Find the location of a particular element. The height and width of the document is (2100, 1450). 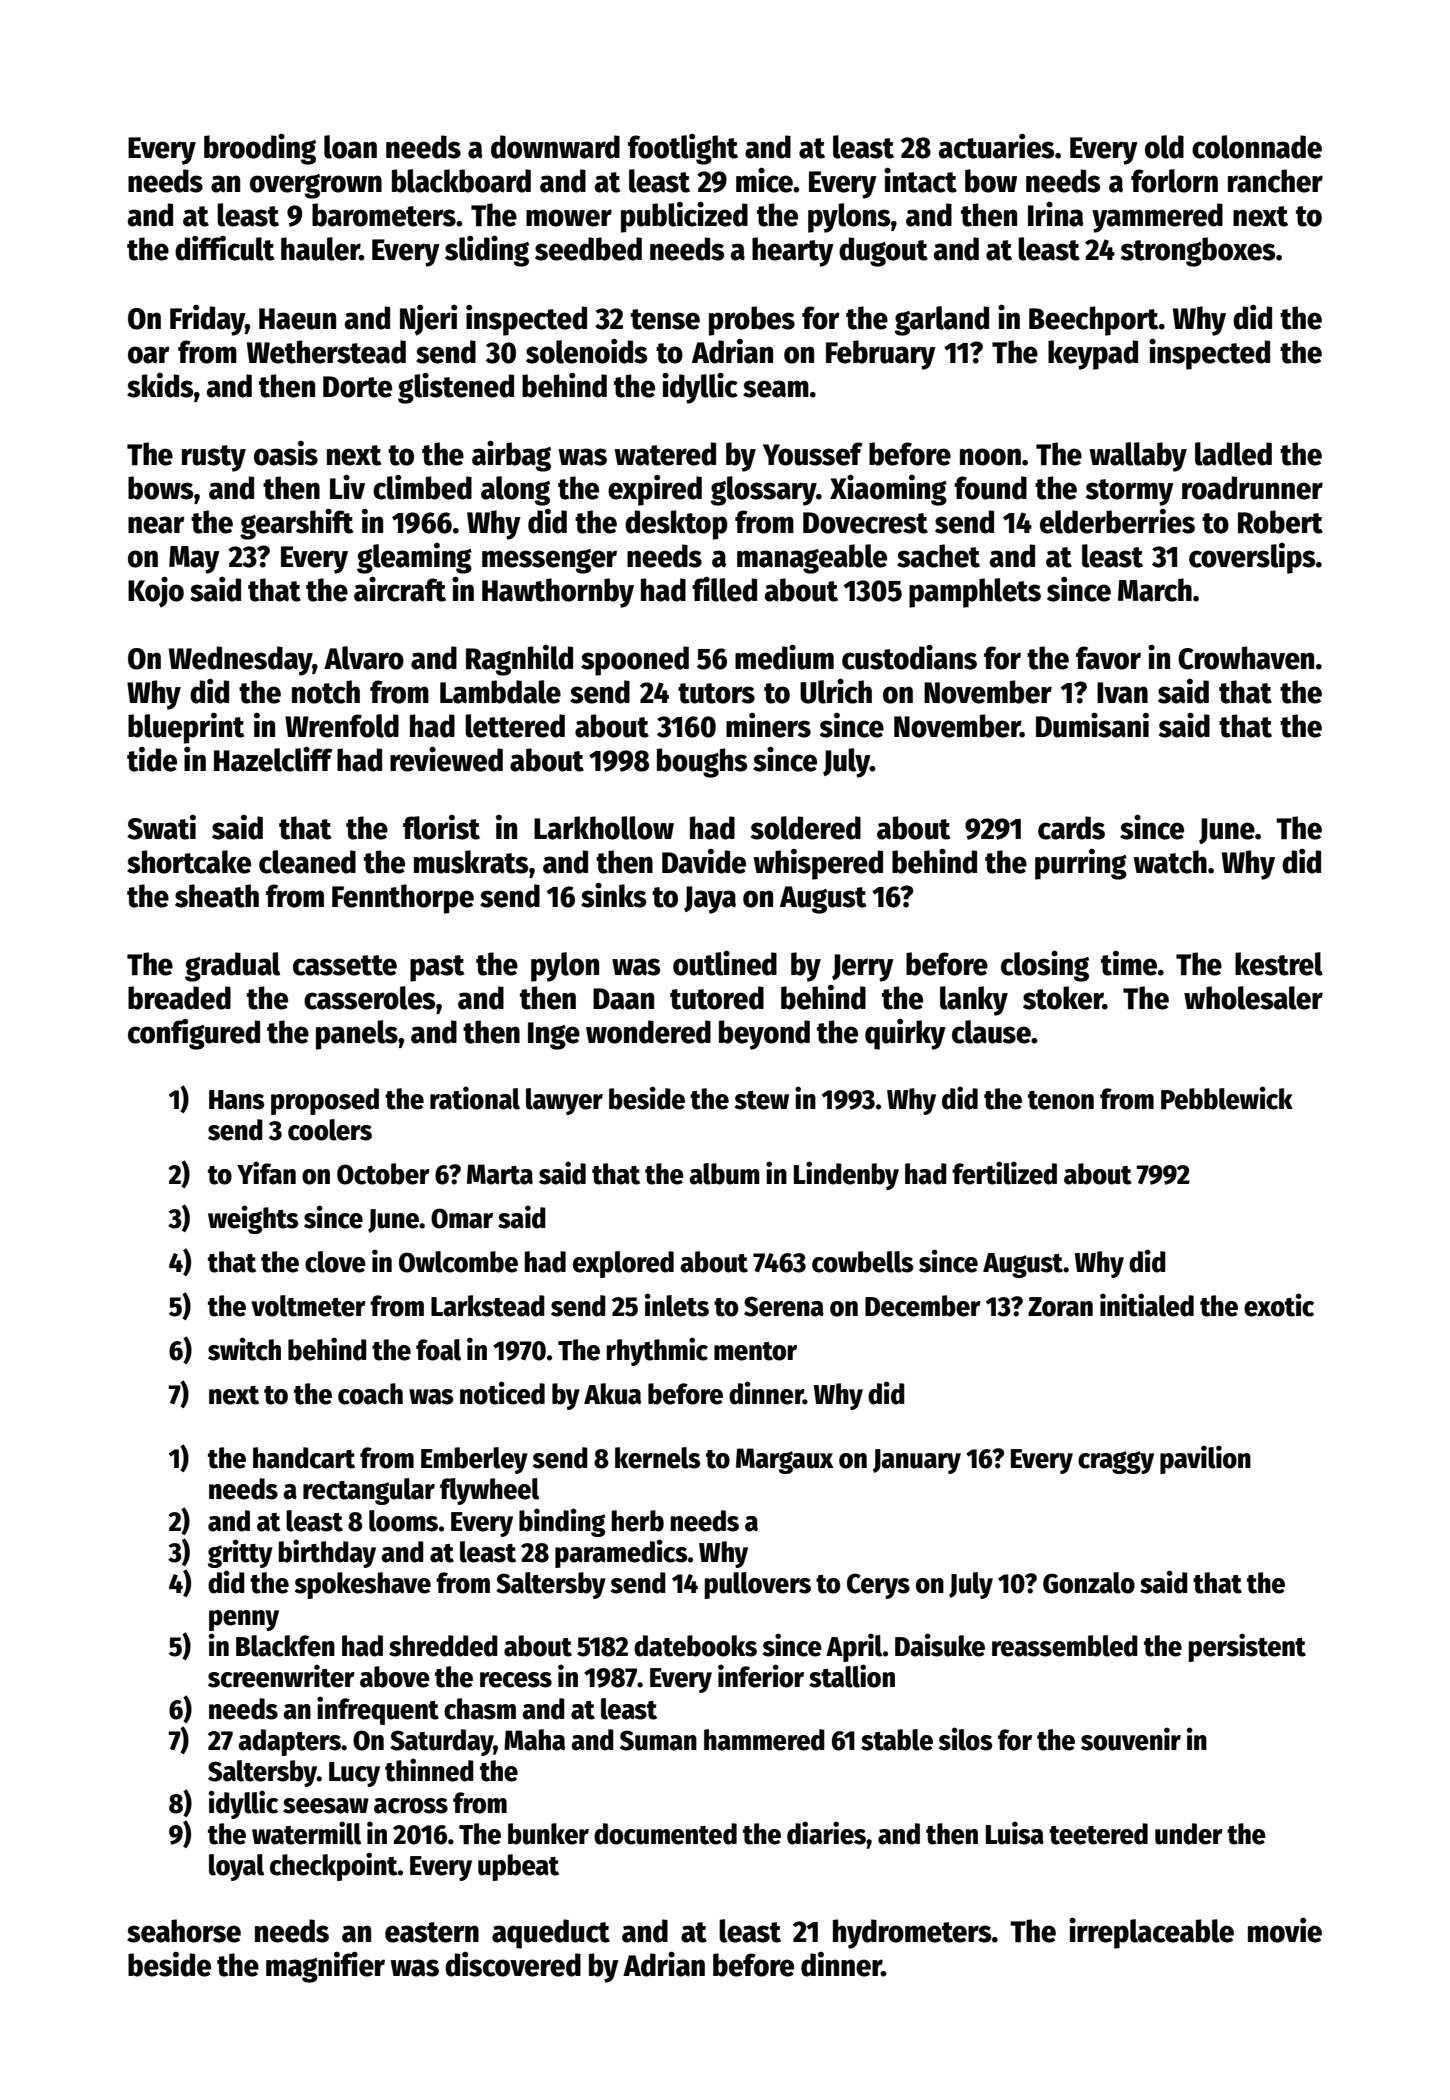

brooding is located at coordinates (260, 149).
